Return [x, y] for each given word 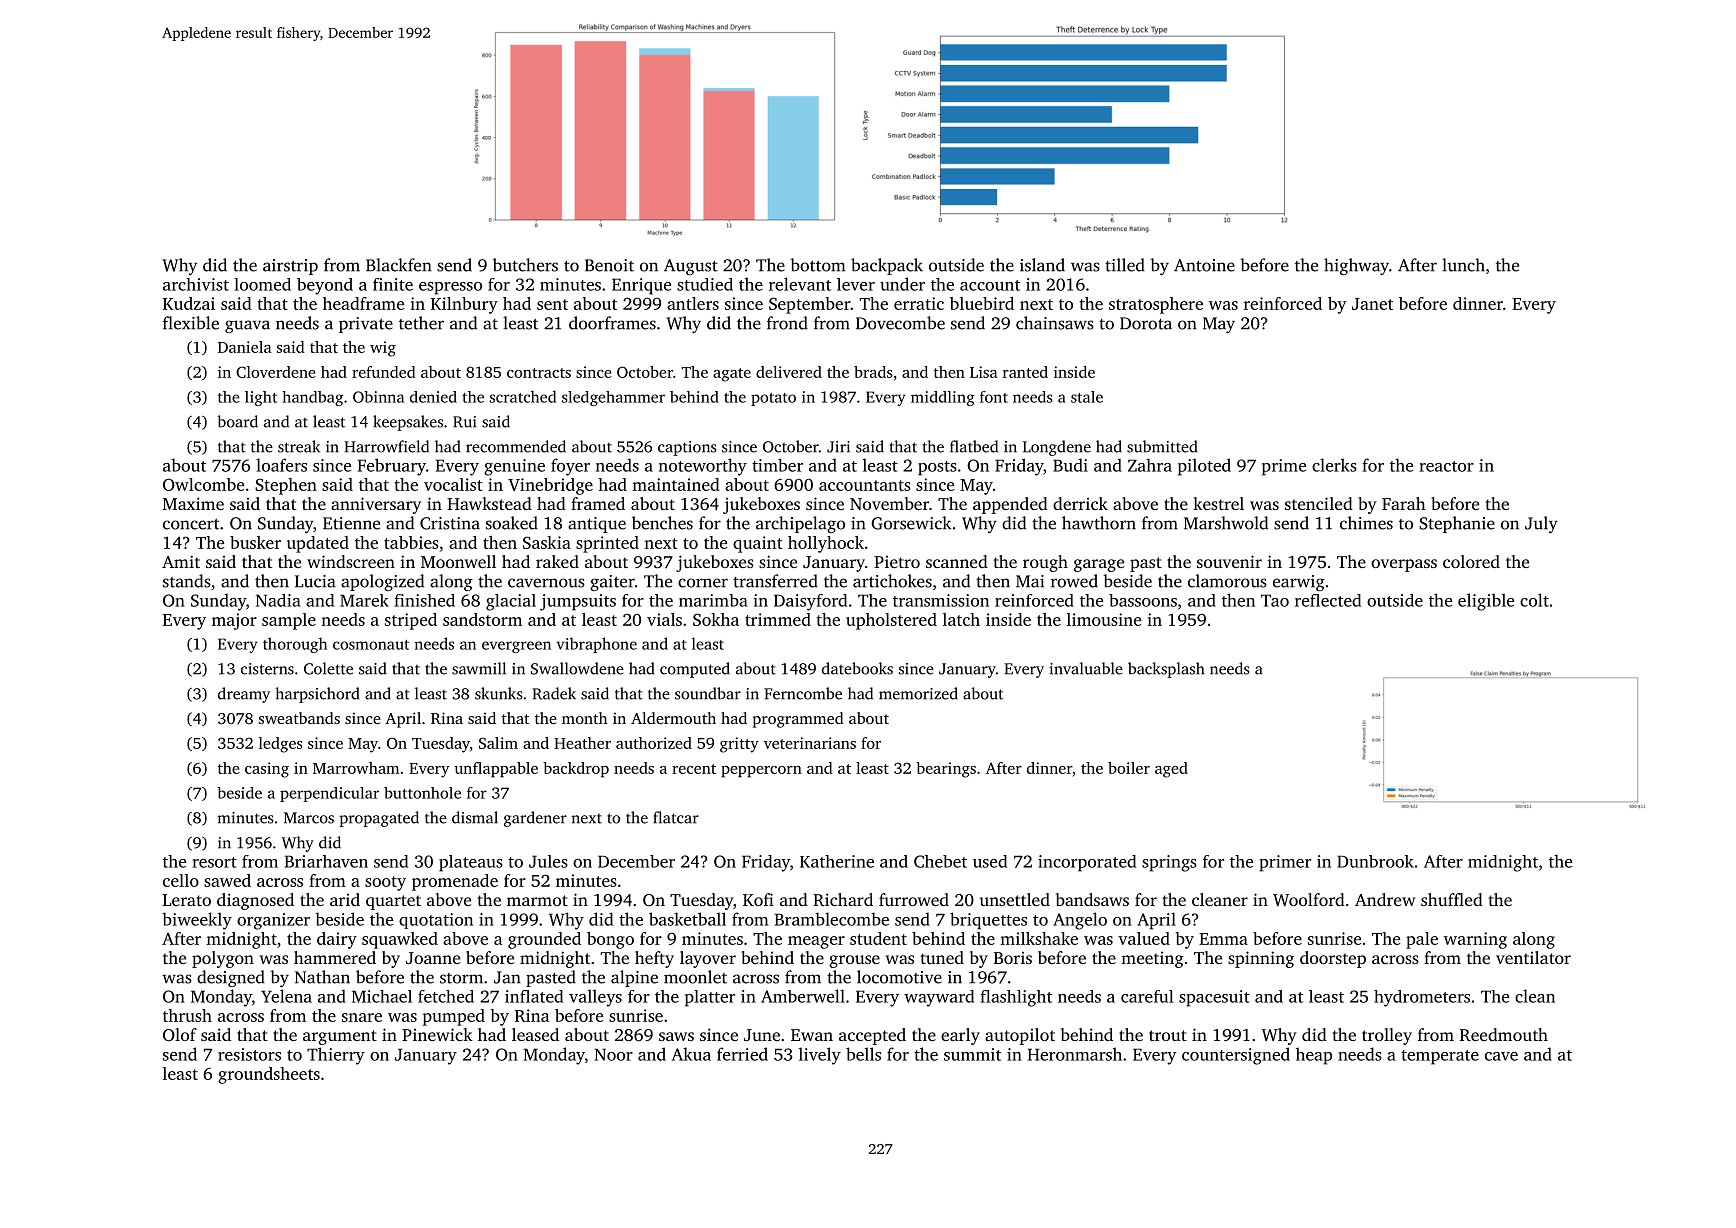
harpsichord [317, 695]
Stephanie [1457, 524]
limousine [1104, 619]
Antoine [1204, 265]
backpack [887, 266]
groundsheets [269, 1075]
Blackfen [399, 265]
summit [972, 1054]
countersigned [1236, 1056]
